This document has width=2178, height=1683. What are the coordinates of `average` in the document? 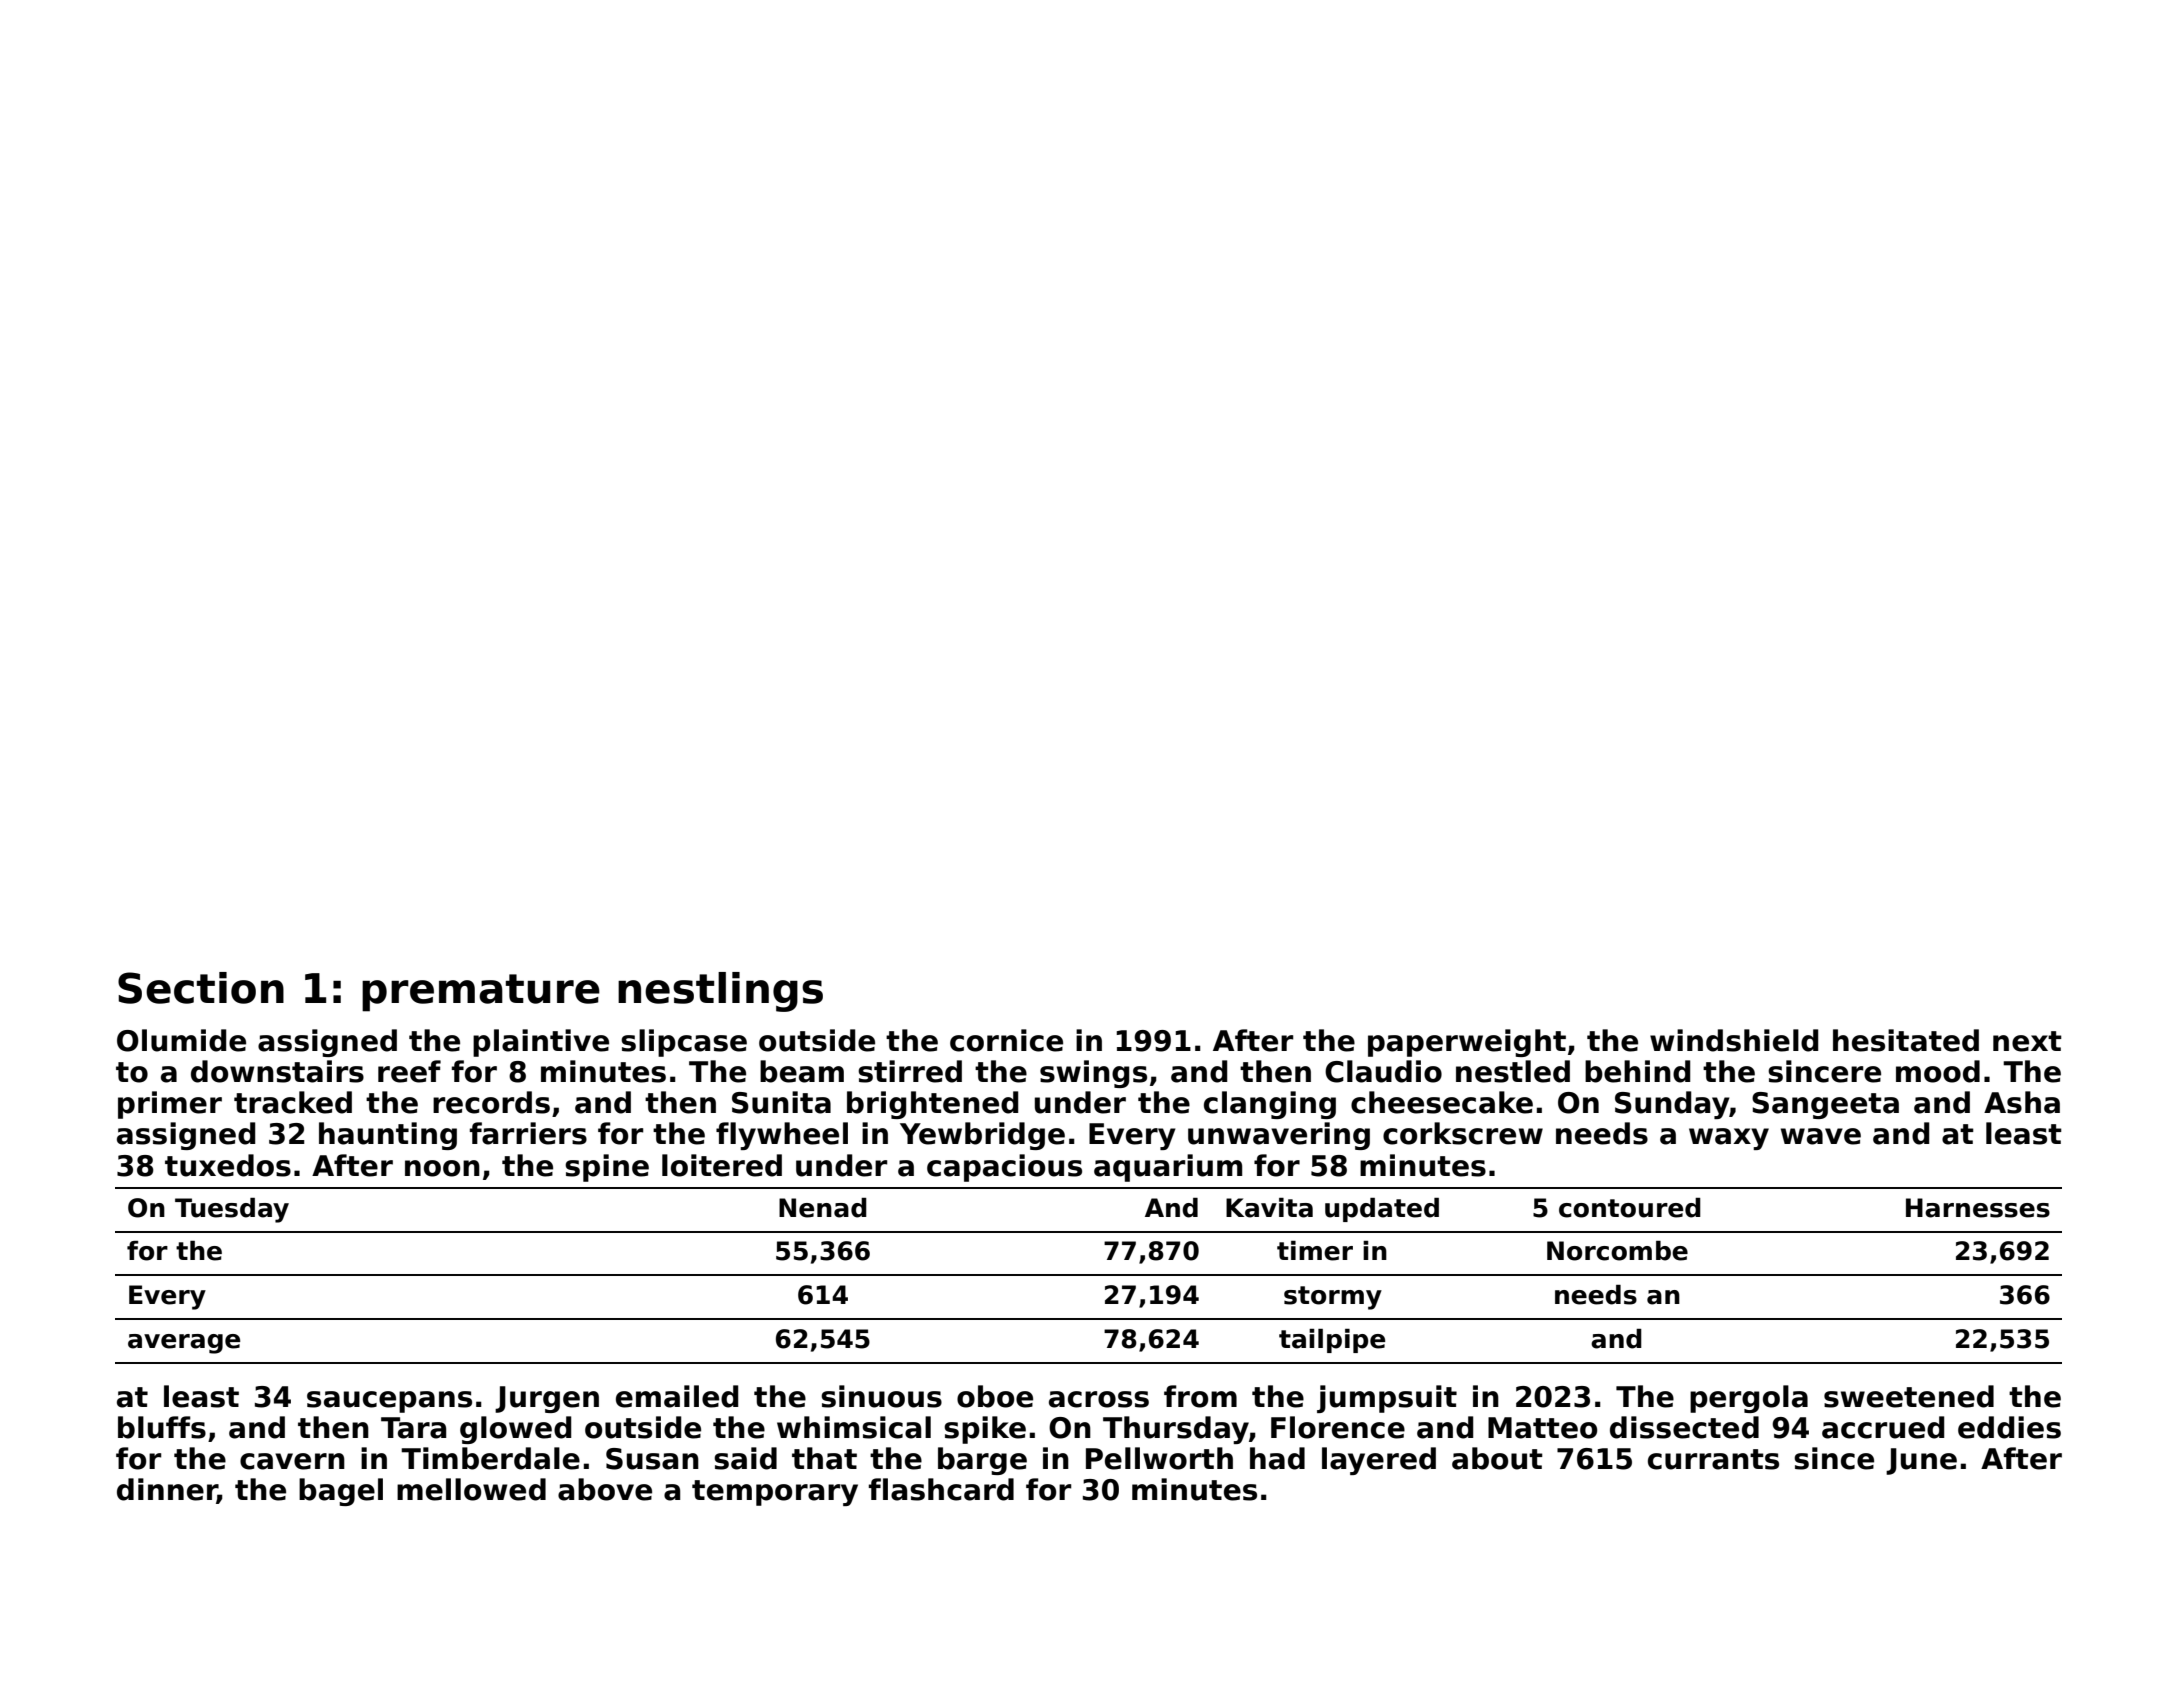 It's located at (184, 1344).
